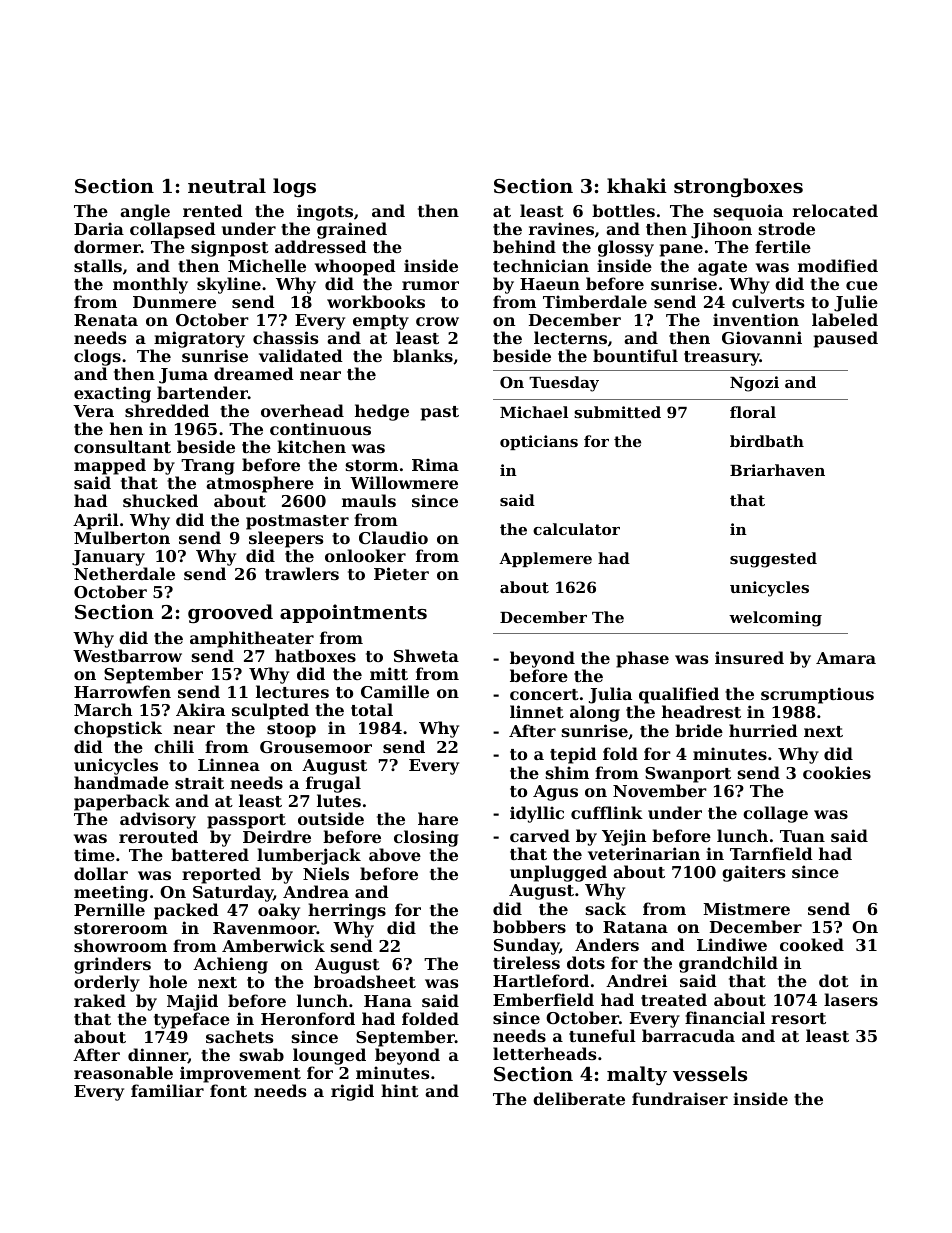 The image size is (952, 1233). I want to click on Linnea, so click(229, 764).
